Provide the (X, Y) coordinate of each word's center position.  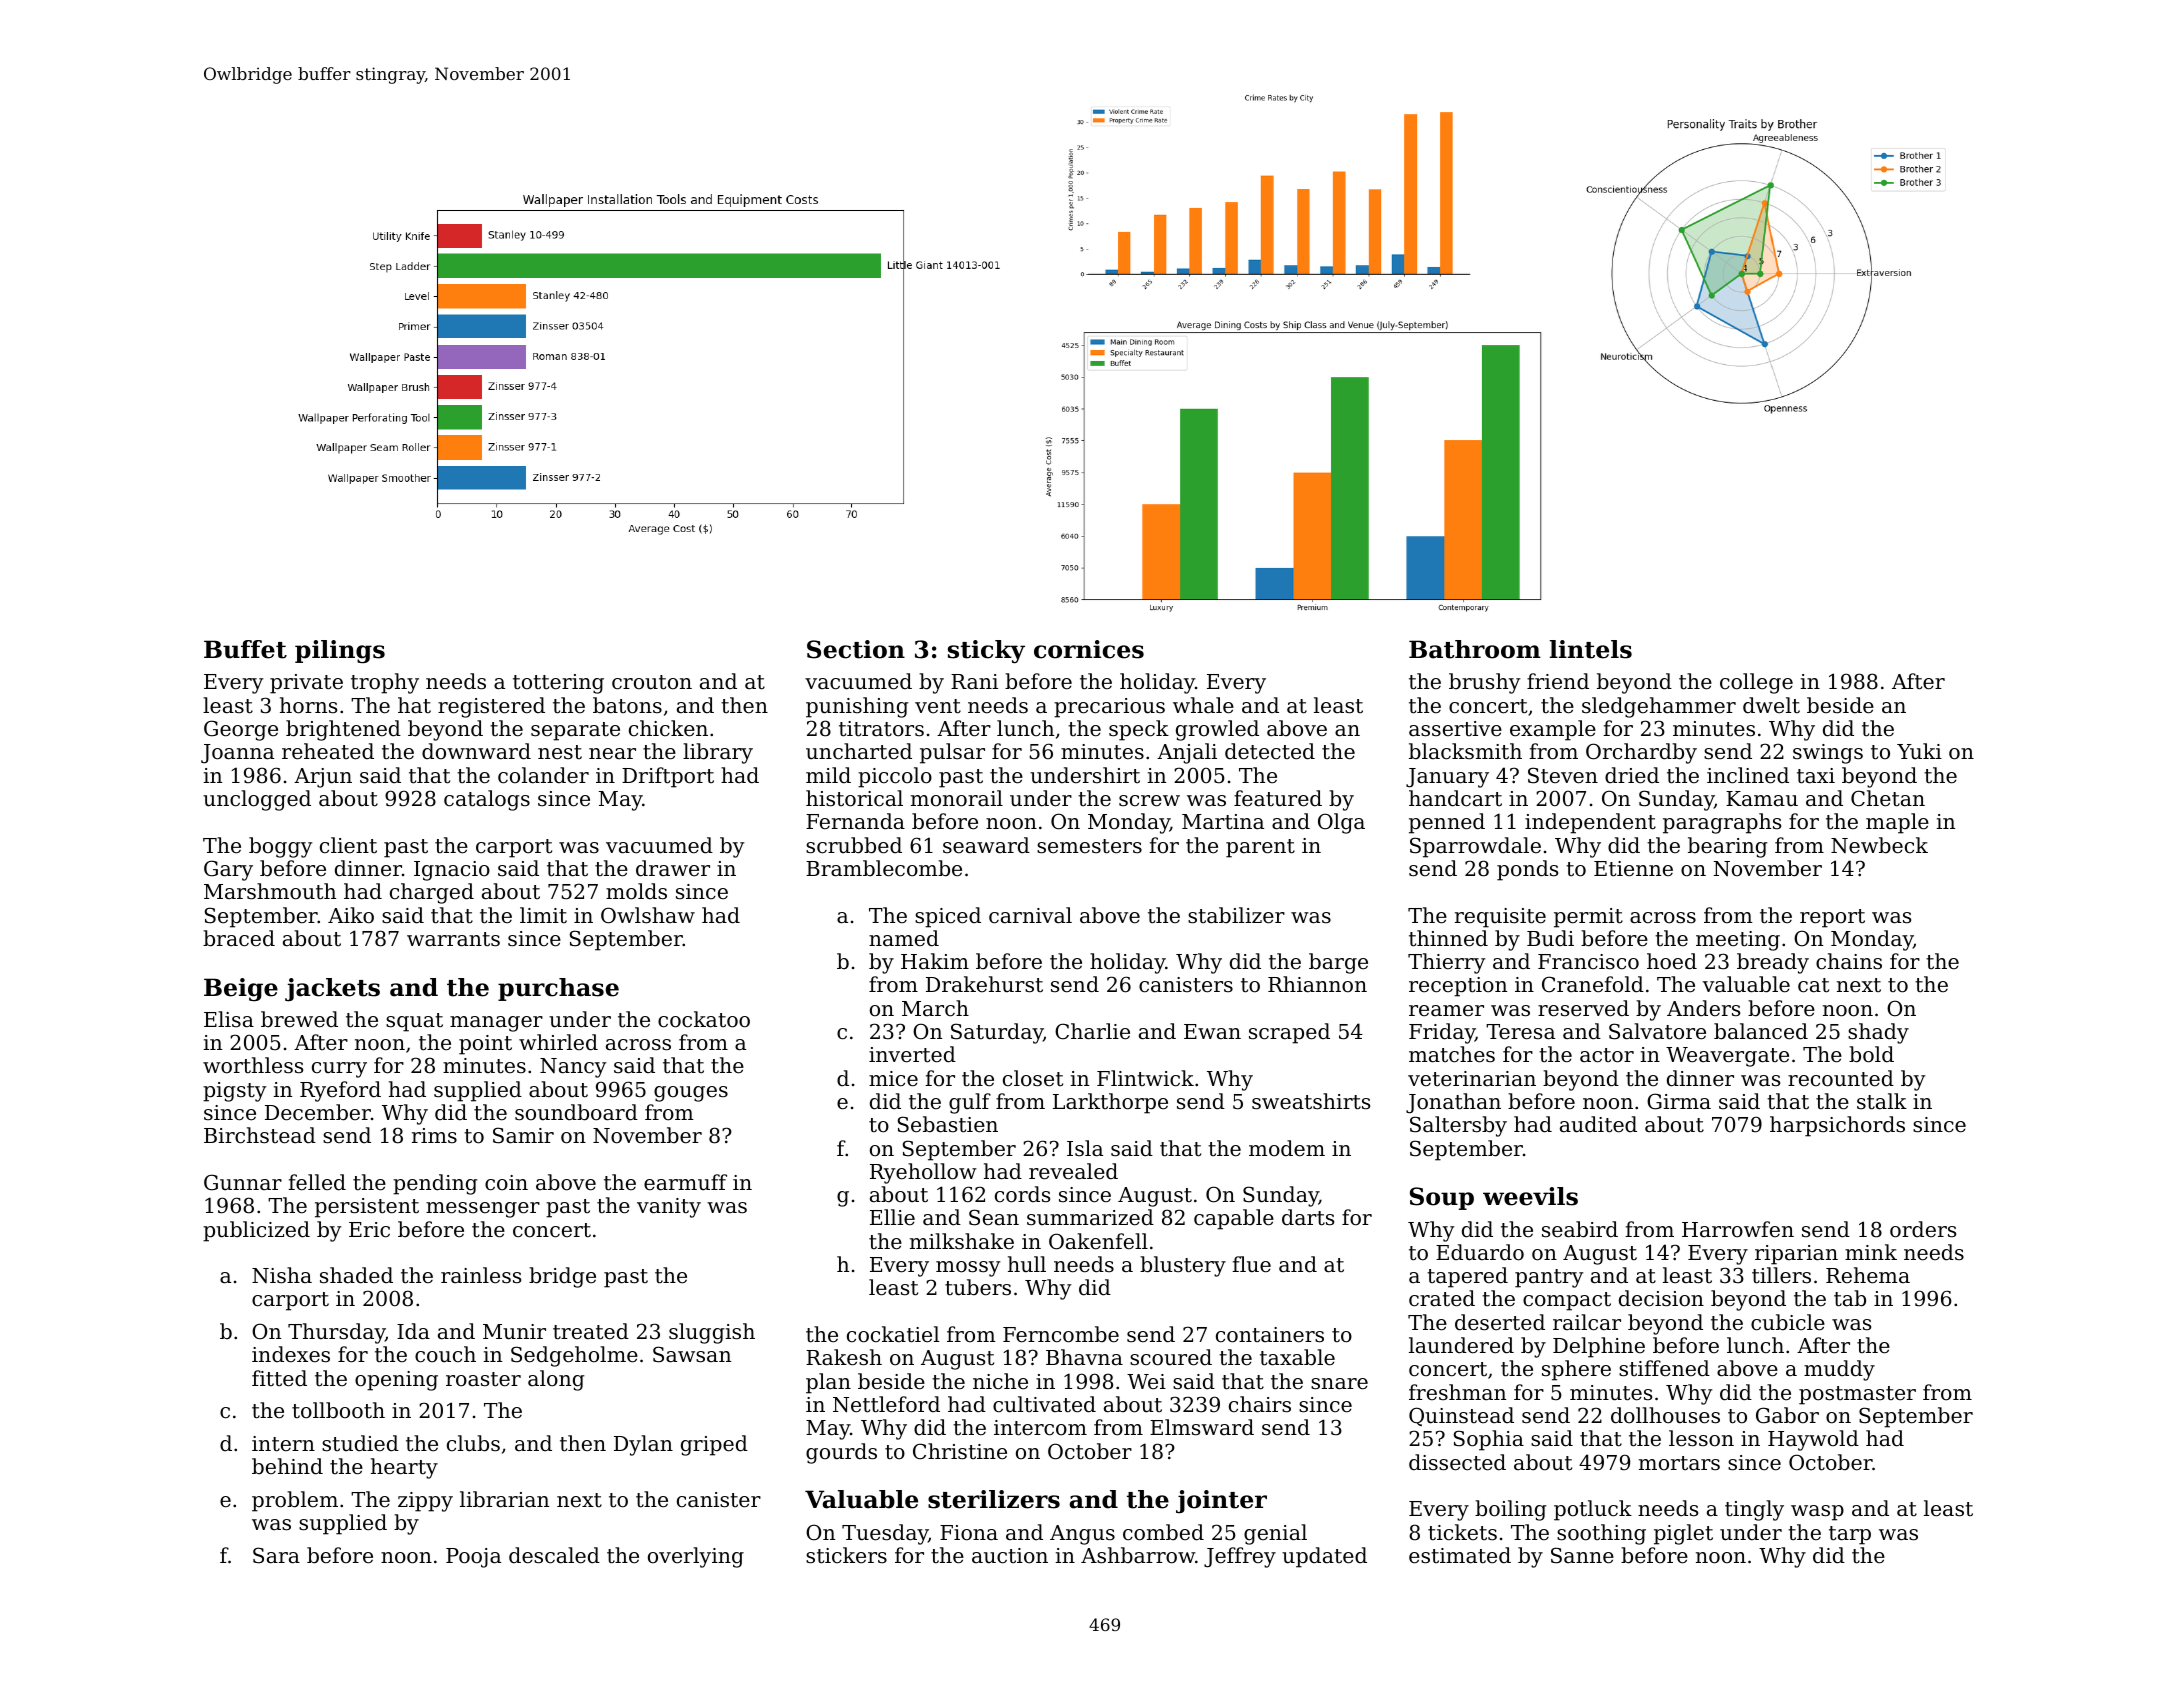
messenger (483, 1210)
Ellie (892, 1217)
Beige (241, 989)
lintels (1591, 649)
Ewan (1212, 1032)
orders (1923, 1229)
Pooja (473, 1558)
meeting (1738, 941)
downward (476, 751)
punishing (857, 707)
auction (1010, 1556)
